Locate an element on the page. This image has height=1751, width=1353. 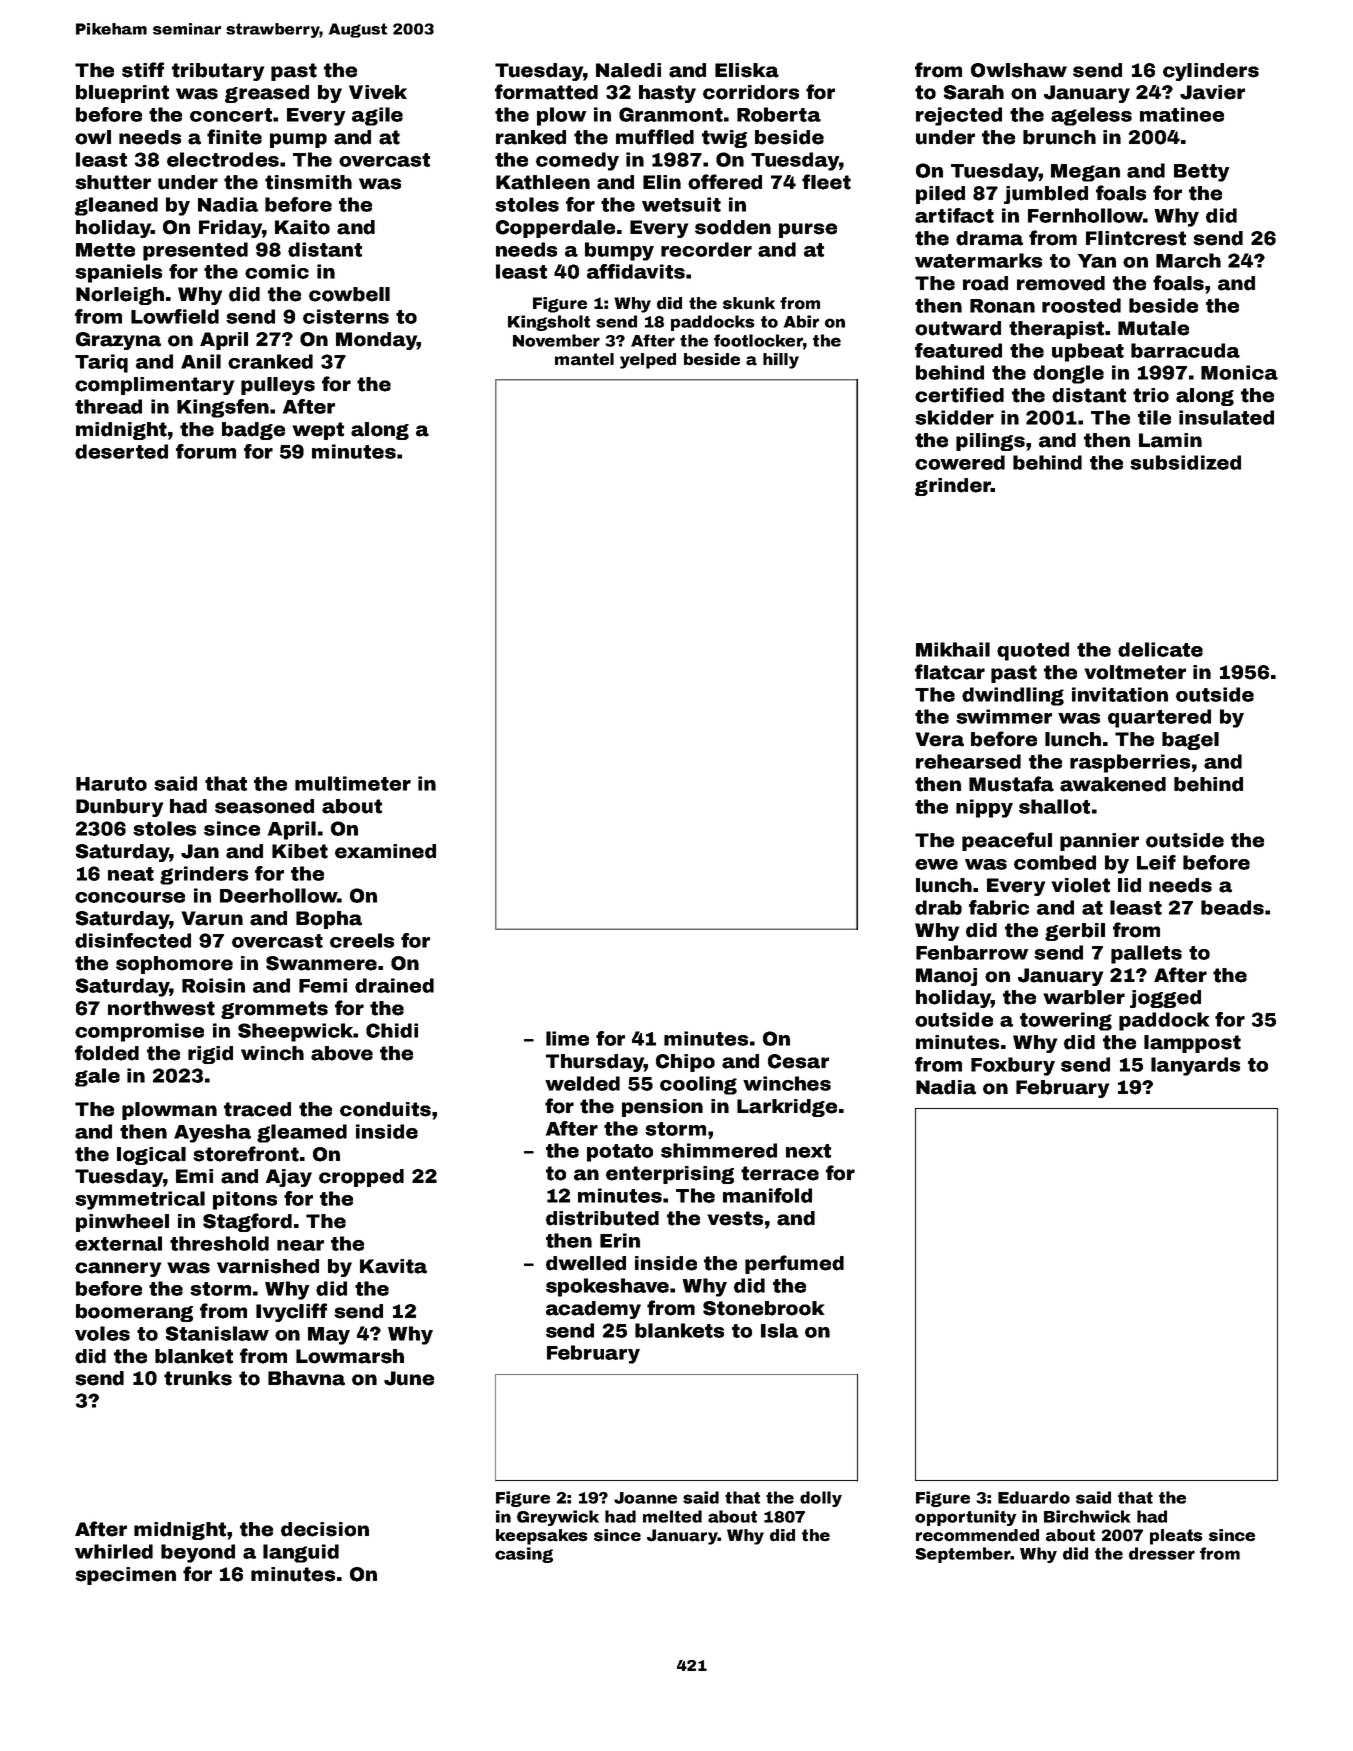
matinee is located at coordinates (1182, 114).
